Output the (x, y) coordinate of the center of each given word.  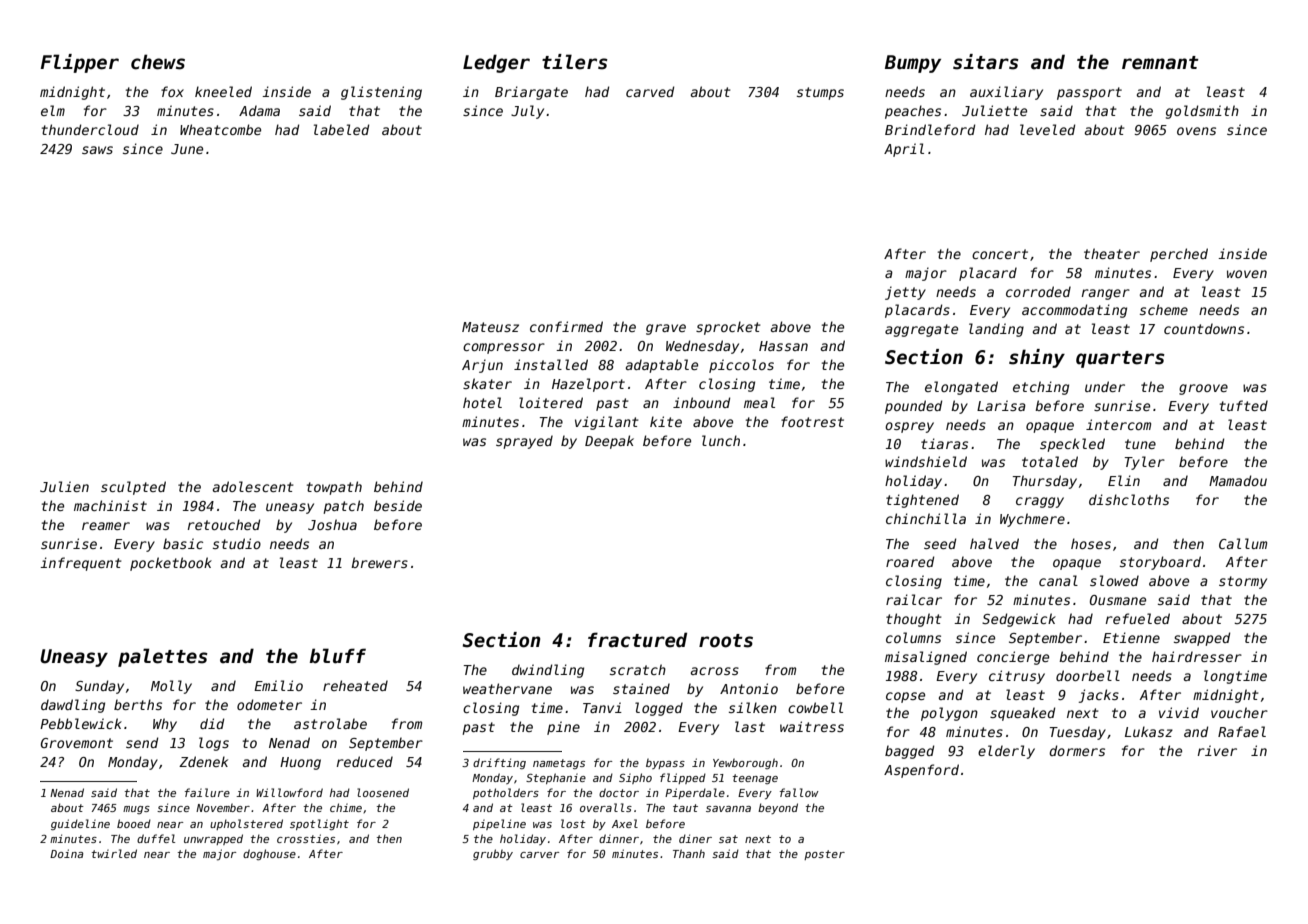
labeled (341, 129)
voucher (1239, 712)
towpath (334, 488)
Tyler (1145, 463)
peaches (913, 112)
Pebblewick (81, 723)
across (715, 671)
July (527, 112)
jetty (905, 293)
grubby (493, 854)
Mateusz (490, 327)
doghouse (269, 854)
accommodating (1074, 311)
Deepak (609, 442)
